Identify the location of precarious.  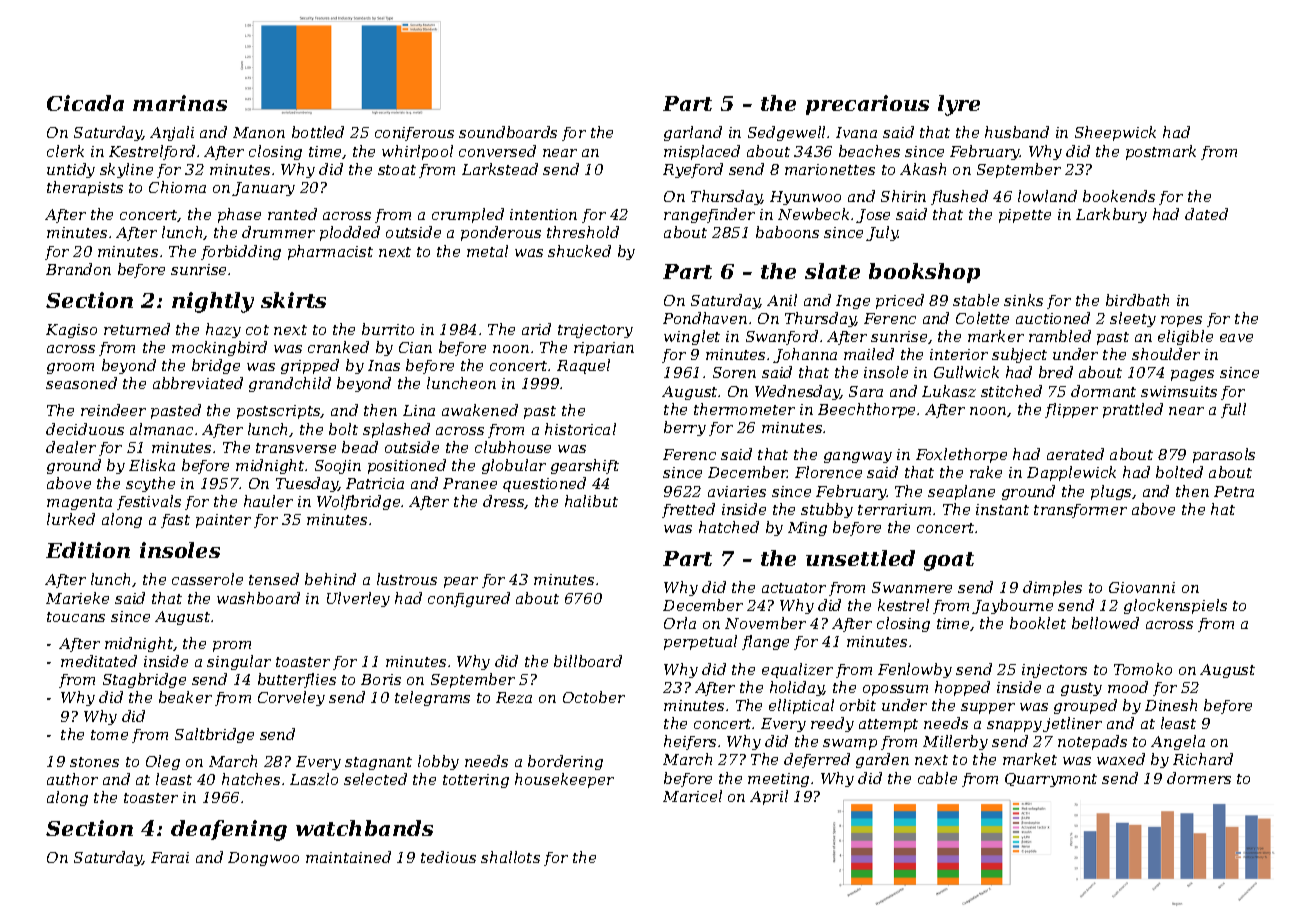
(867, 105).
